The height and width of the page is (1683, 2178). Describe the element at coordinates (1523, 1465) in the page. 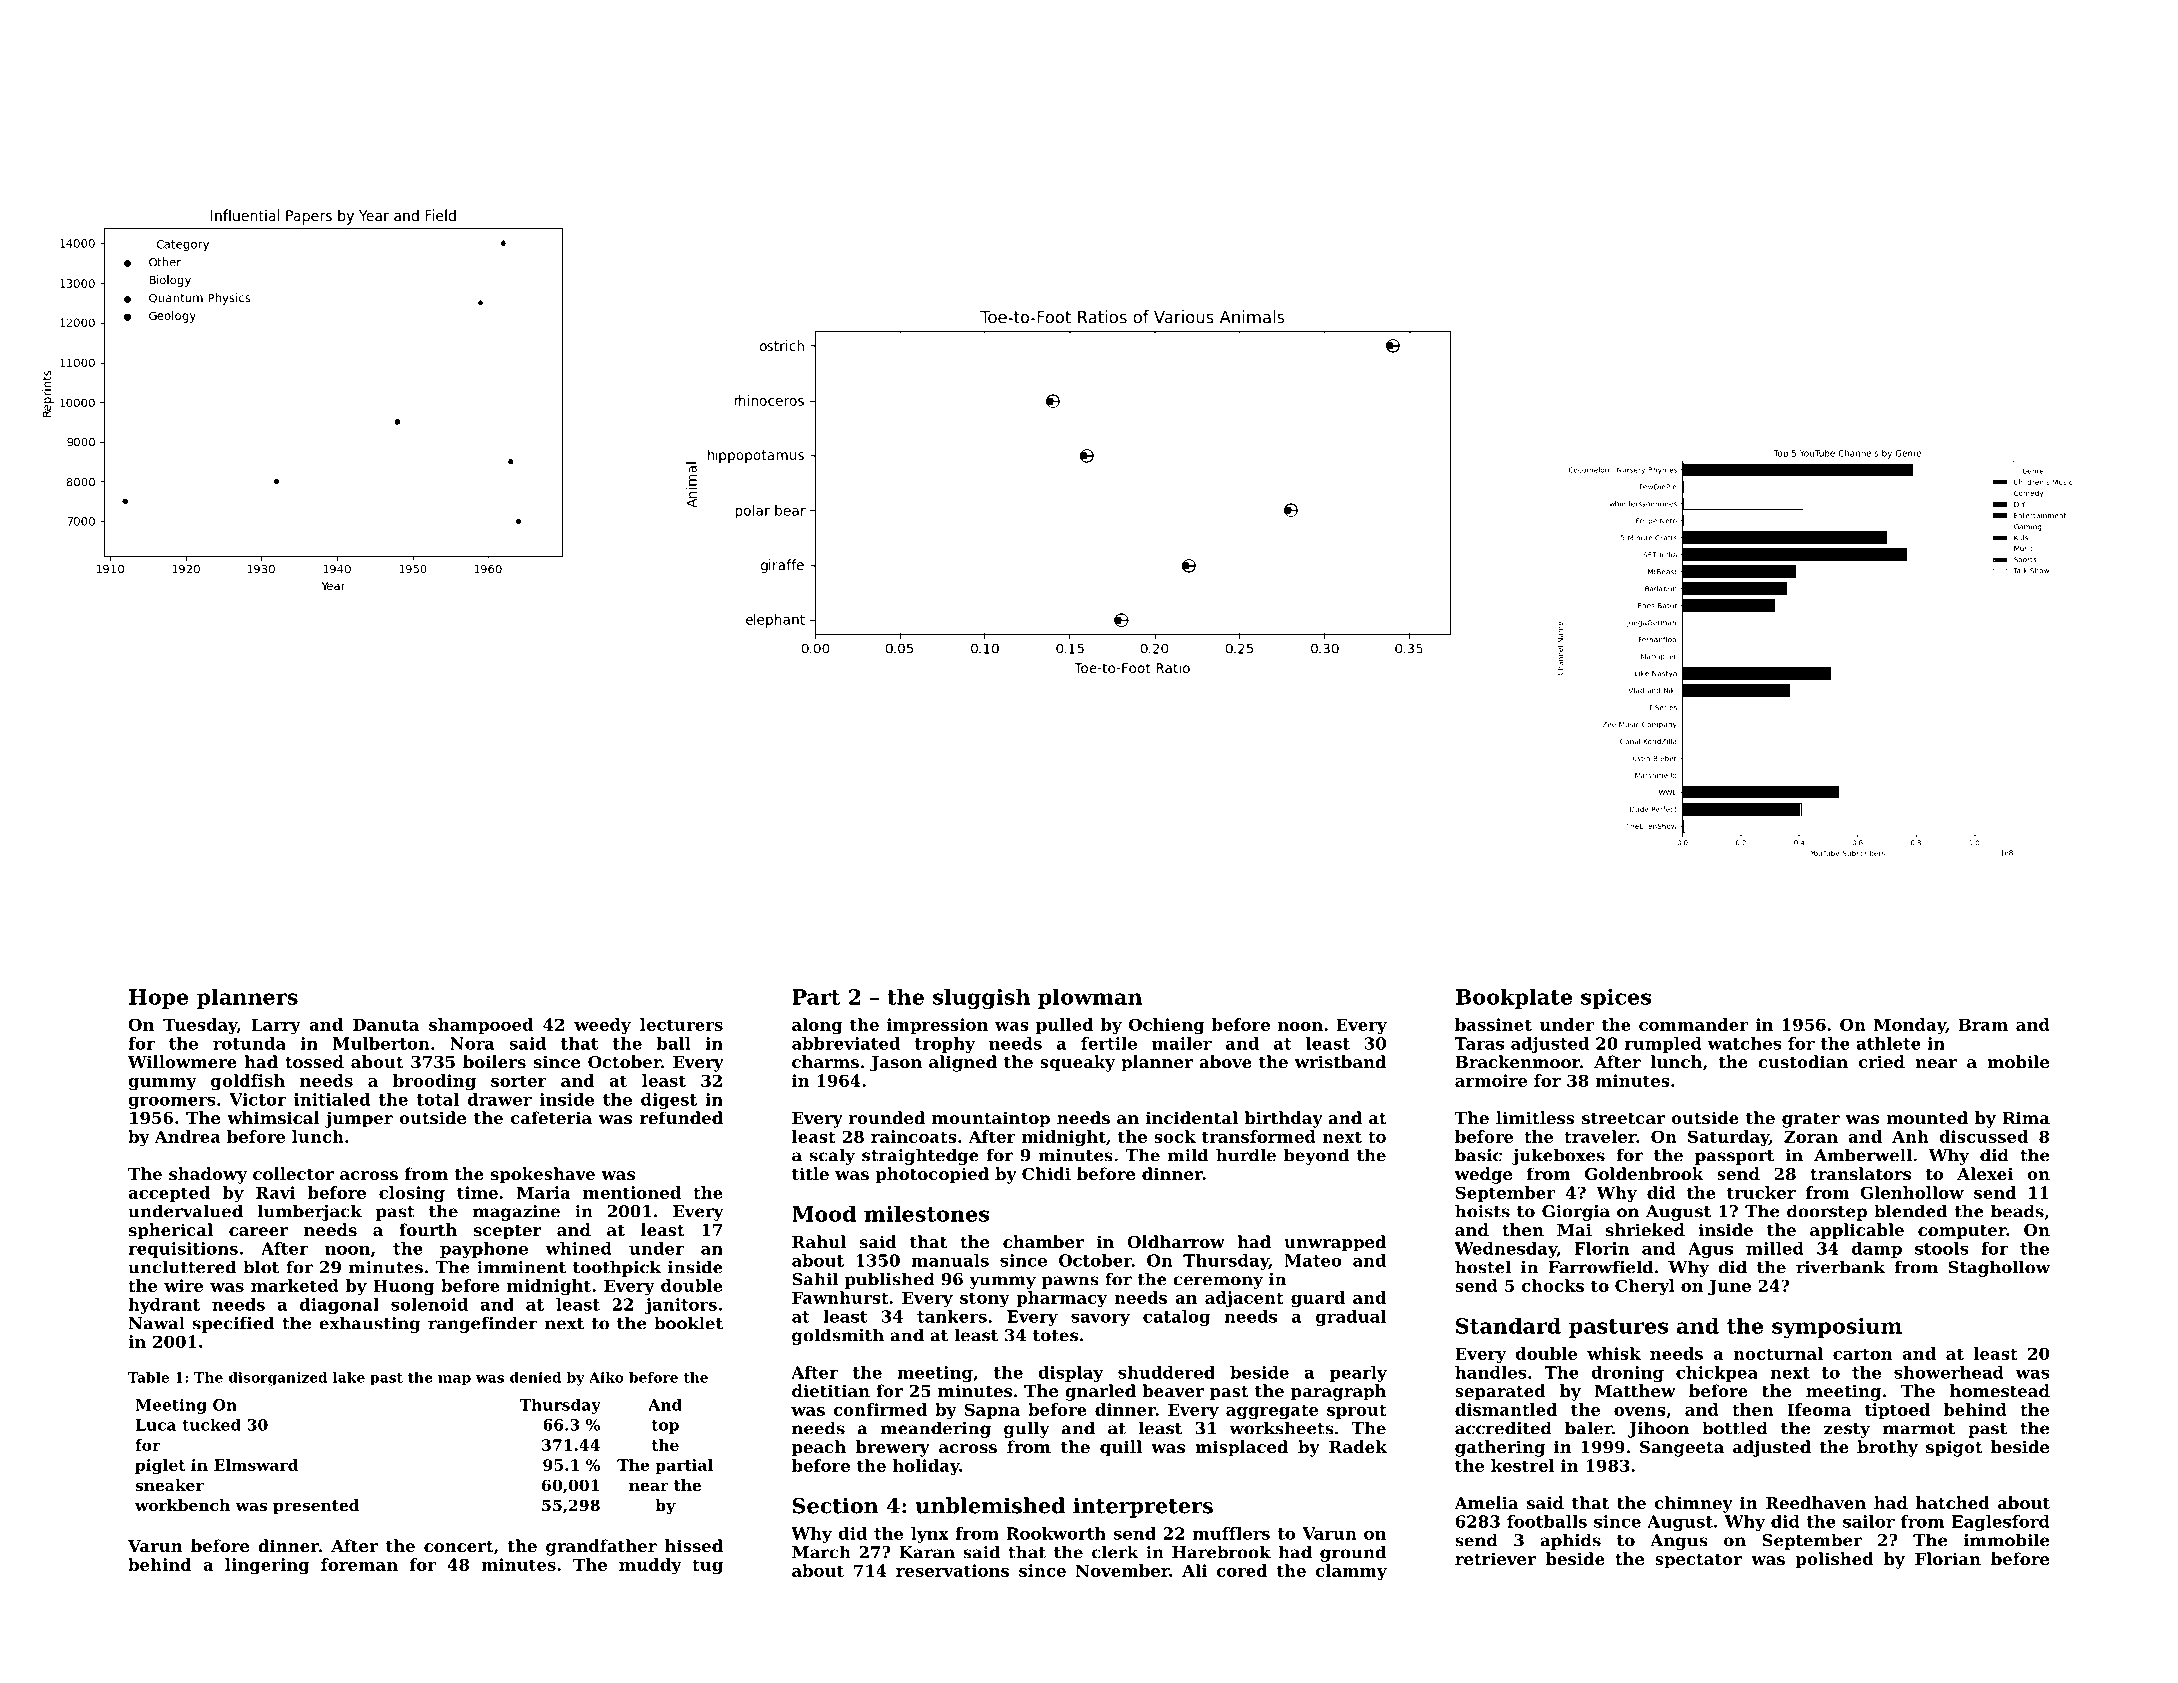

I see `kestrel` at that location.
